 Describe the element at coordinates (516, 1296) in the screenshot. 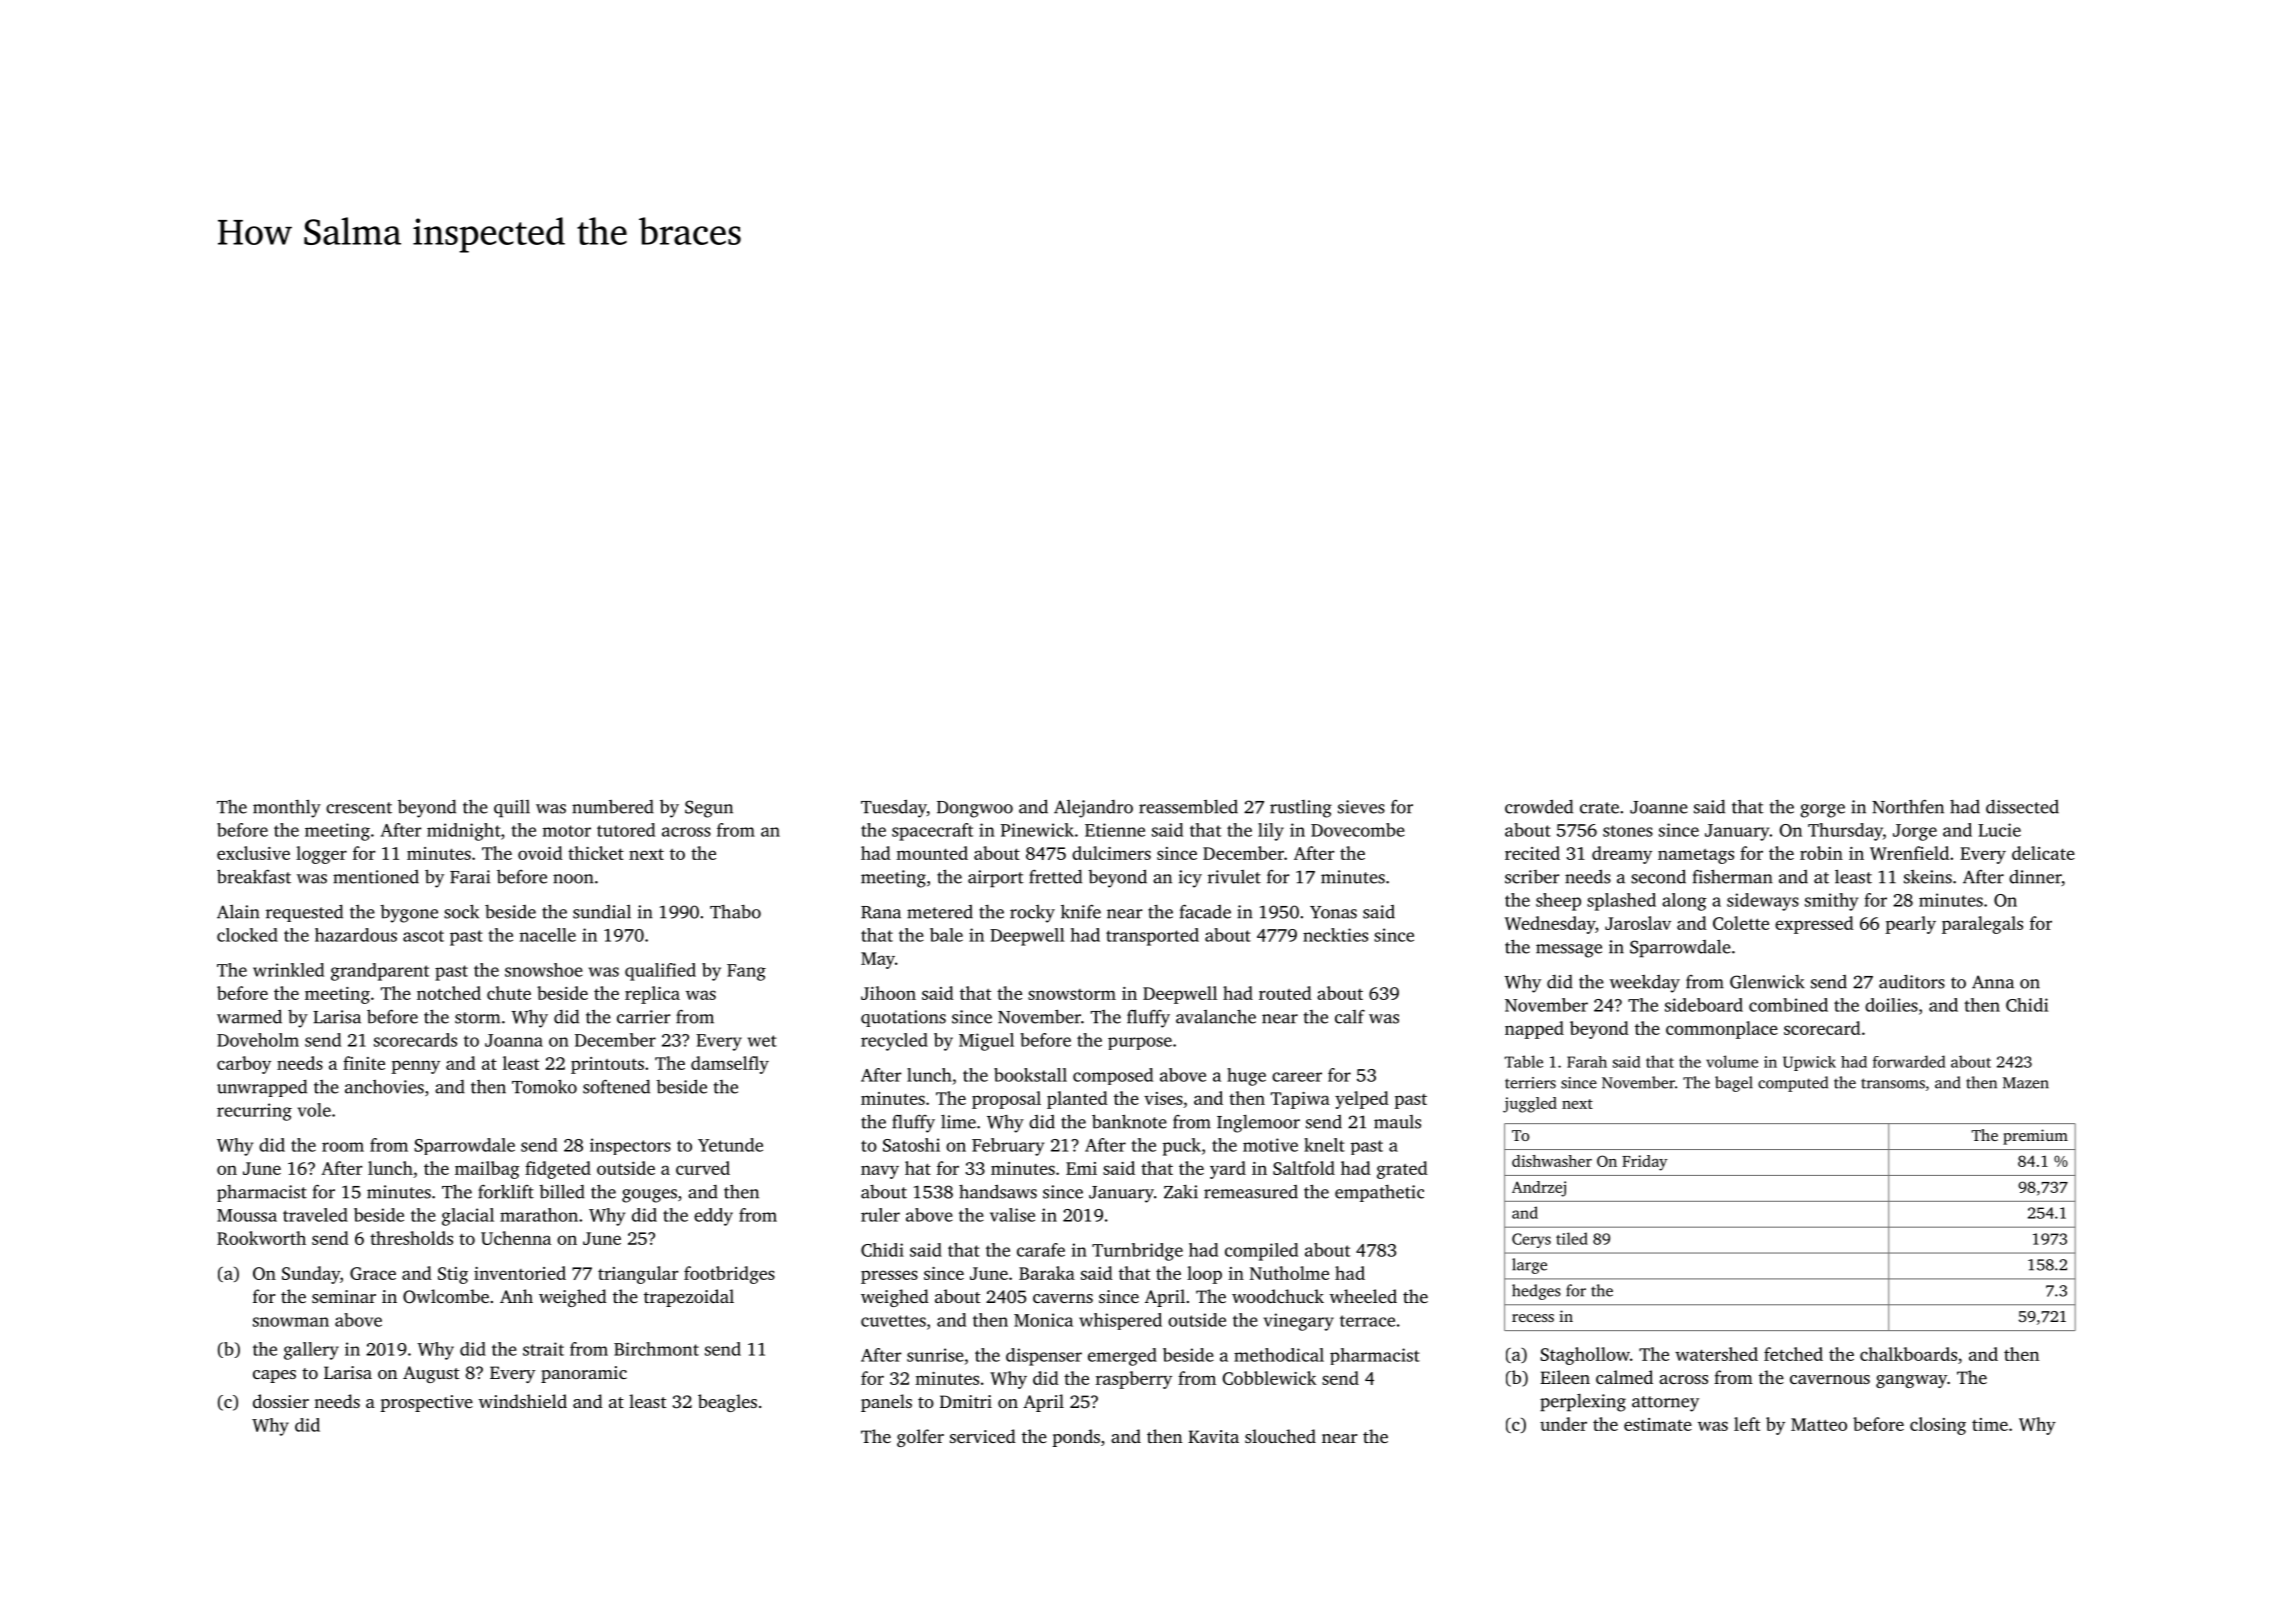

I see `Anh` at that location.
